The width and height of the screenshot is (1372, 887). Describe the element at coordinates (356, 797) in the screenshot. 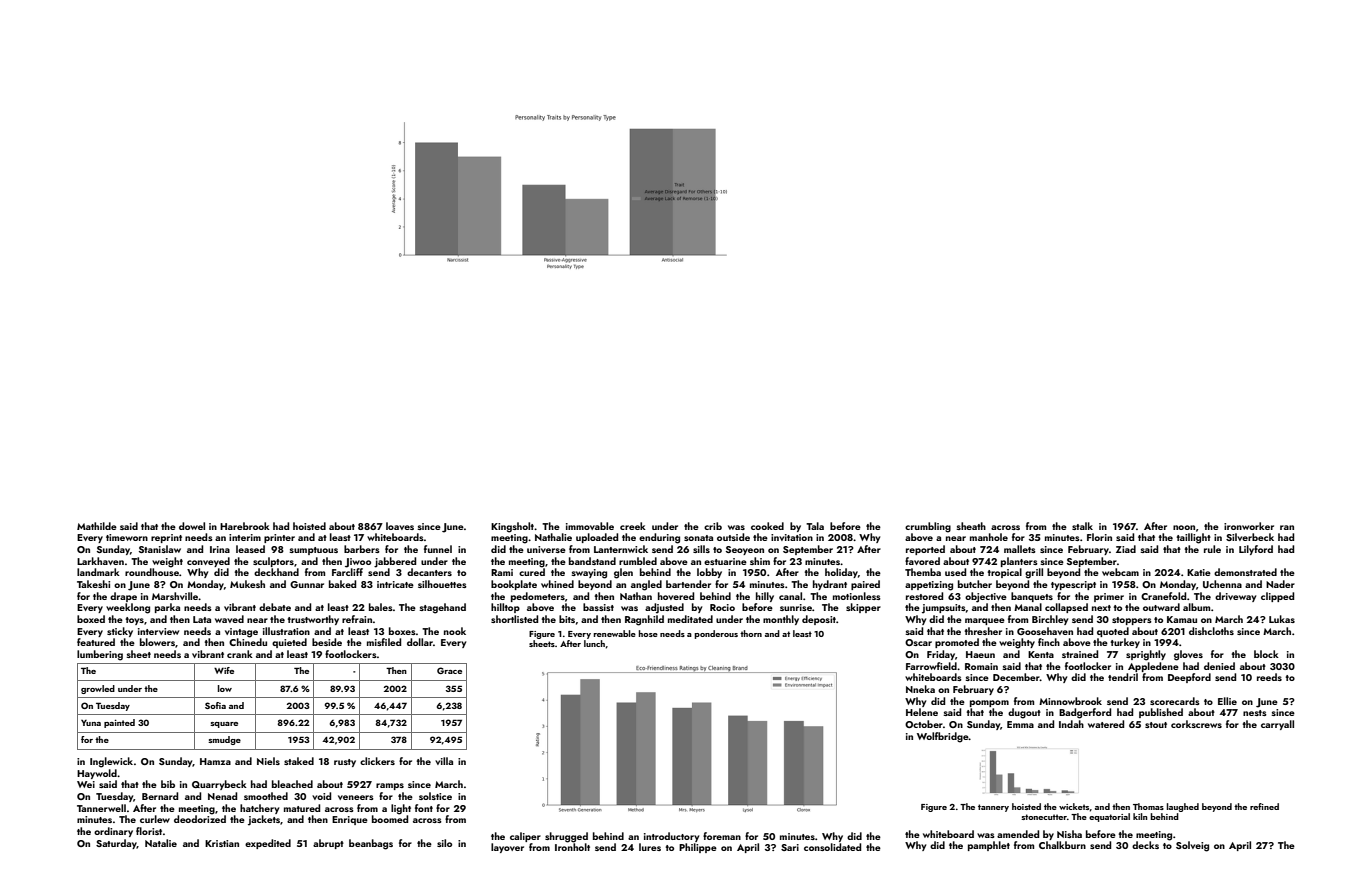

I see `veneers` at that location.
